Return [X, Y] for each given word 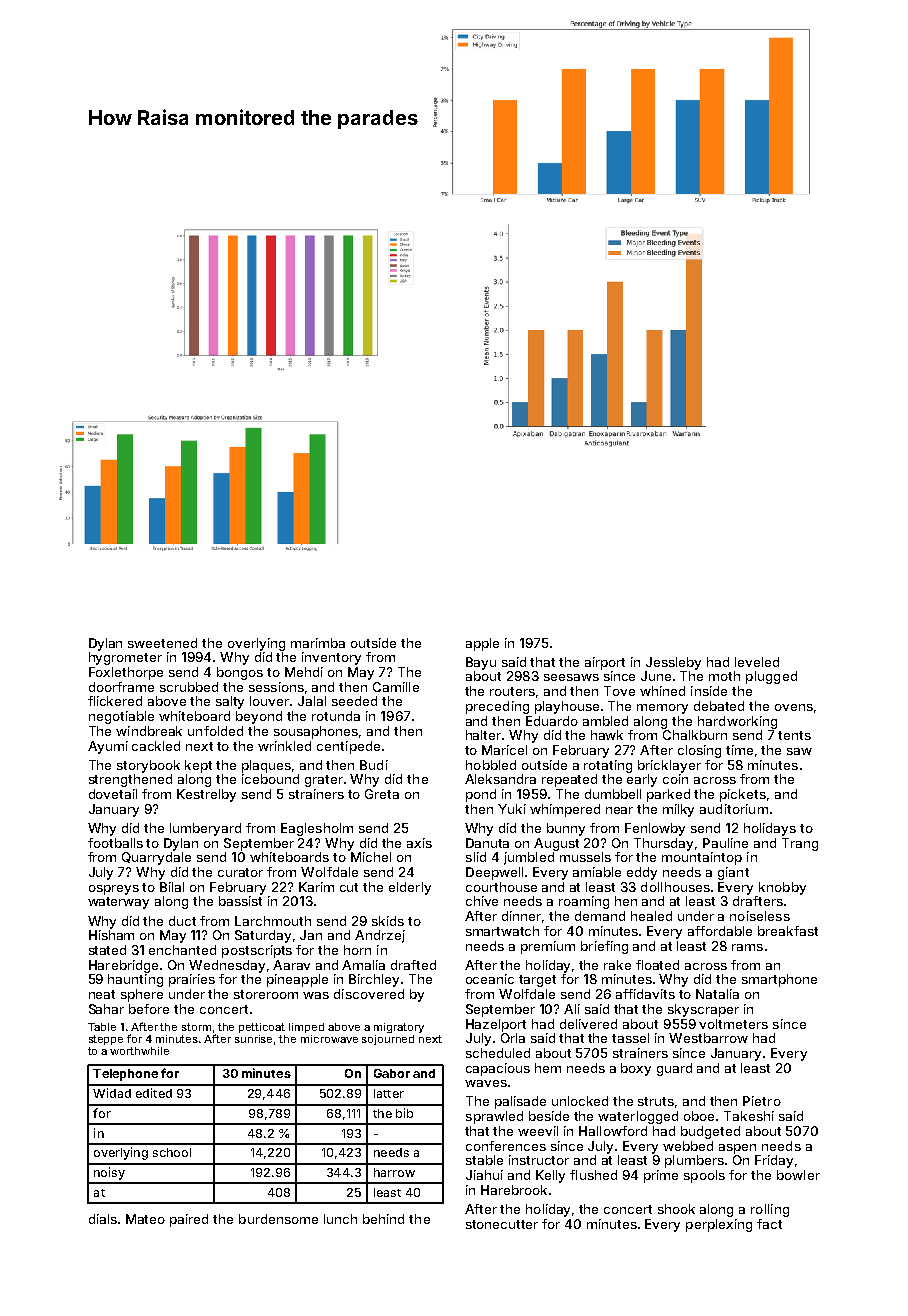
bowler [798, 1175]
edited [154, 1093]
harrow [394, 1172]
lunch [340, 1219]
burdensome [278, 1219]
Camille [396, 687]
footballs [115, 843]
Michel [371, 857]
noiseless [760, 916]
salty [230, 702]
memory [662, 709]
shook [676, 1209]
